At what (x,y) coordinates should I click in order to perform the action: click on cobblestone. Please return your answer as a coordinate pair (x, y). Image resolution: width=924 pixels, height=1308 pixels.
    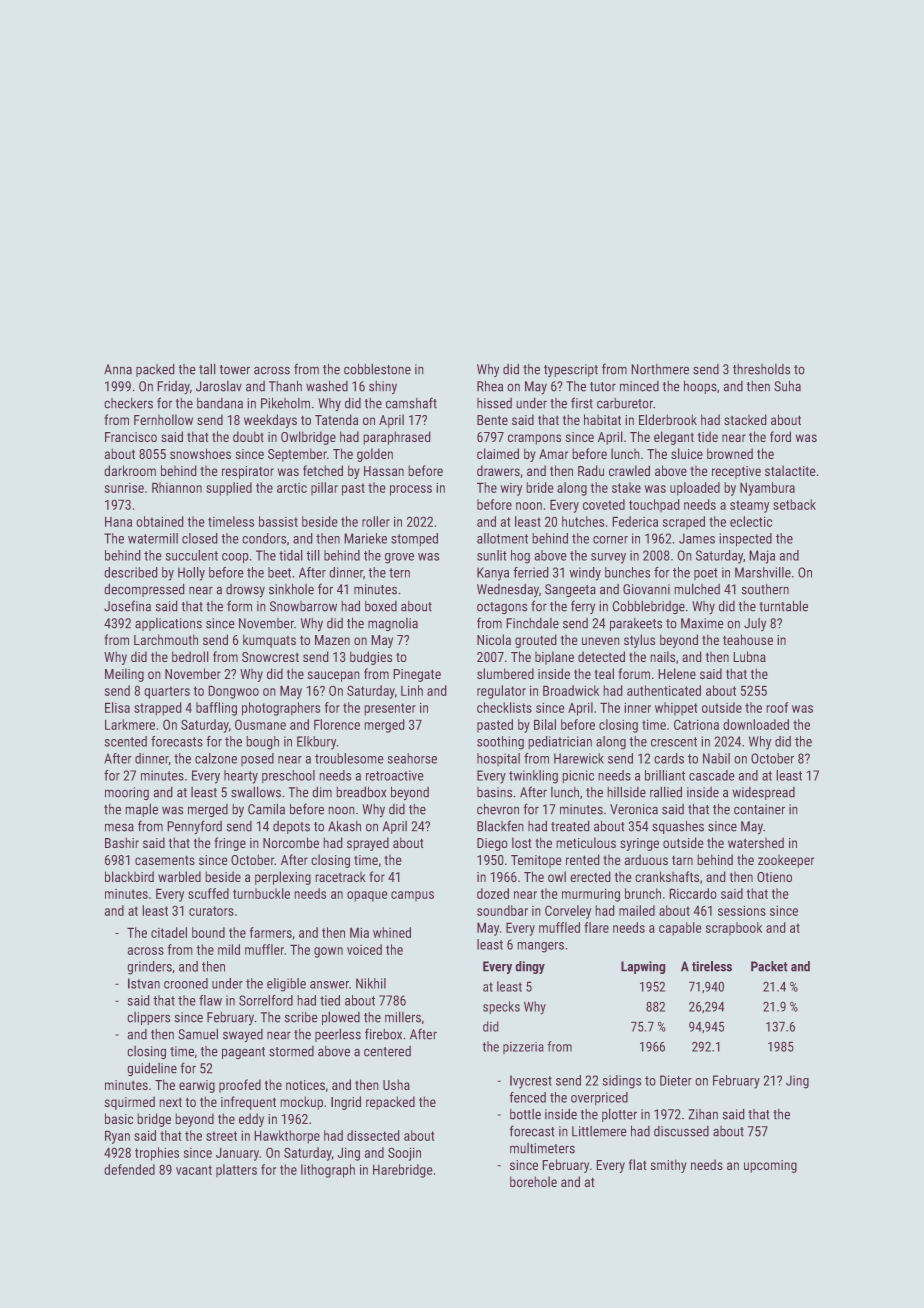
    Looking at the image, I should click on (377, 369).
